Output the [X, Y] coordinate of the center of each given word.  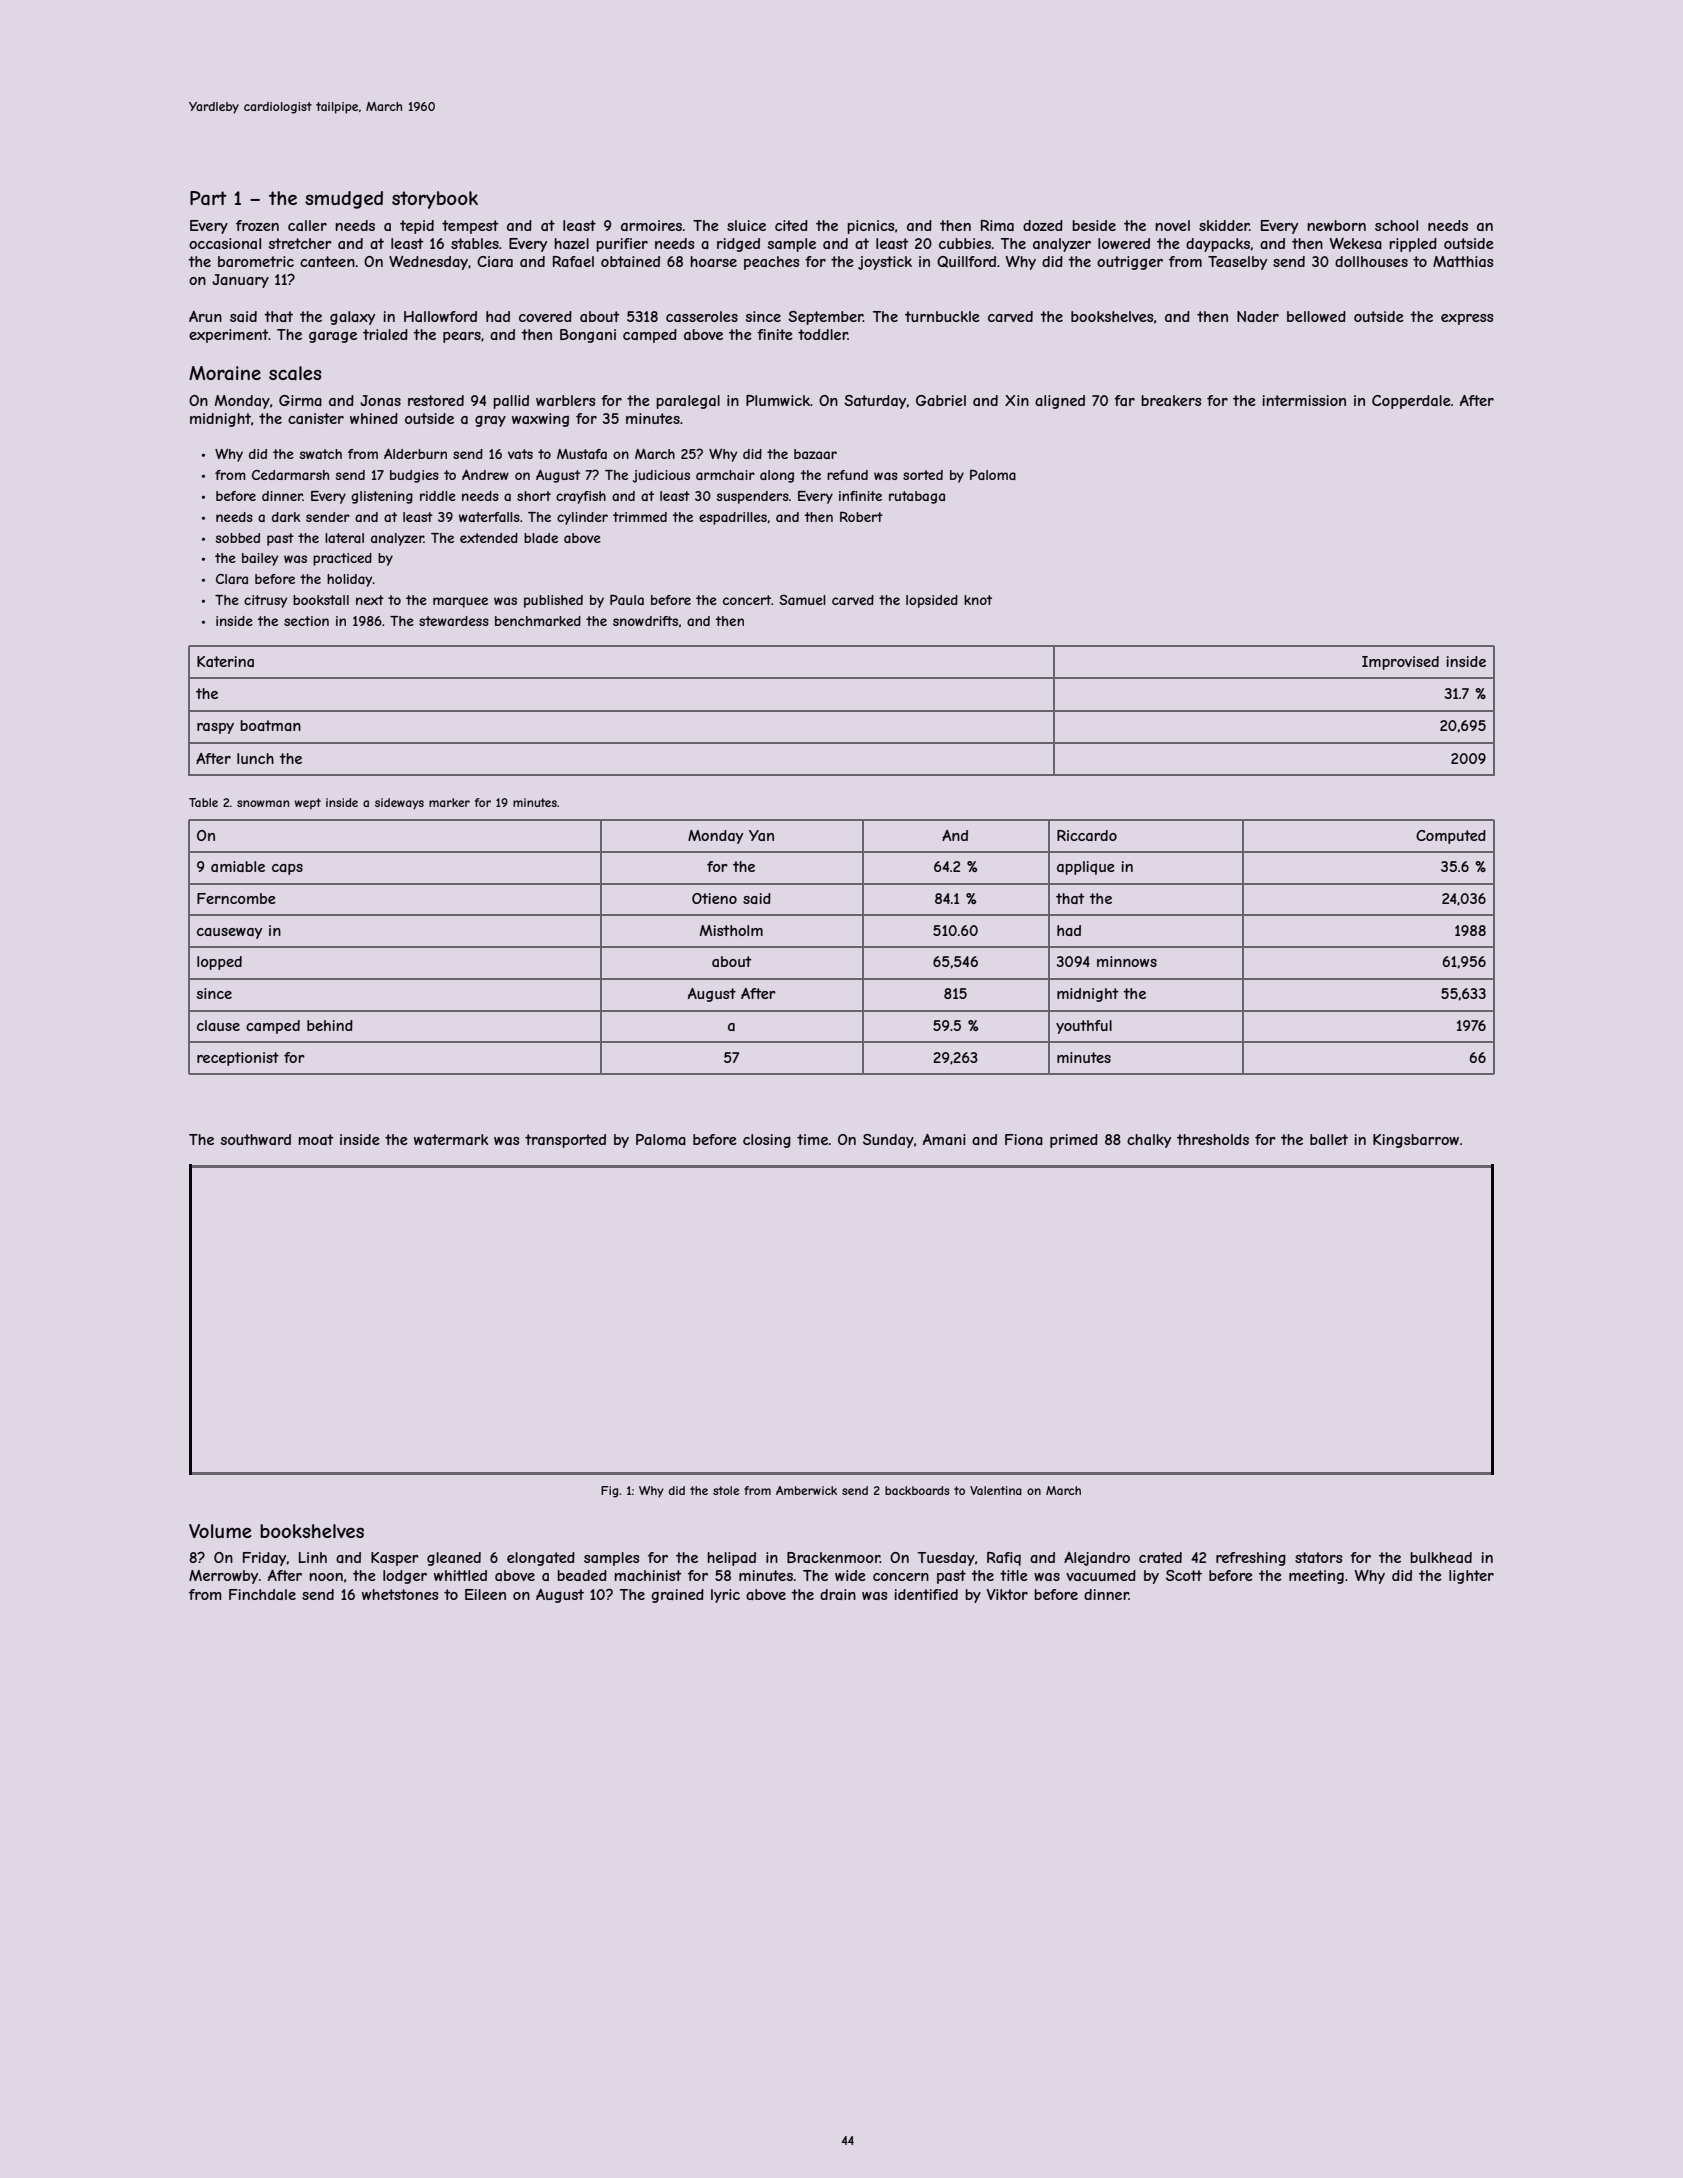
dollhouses [1371, 261]
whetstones [400, 1594]
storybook [435, 200]
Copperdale [1411, 402]
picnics [870, 227]
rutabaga [917, 497]
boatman [270, 725]
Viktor [1007, 1594]
